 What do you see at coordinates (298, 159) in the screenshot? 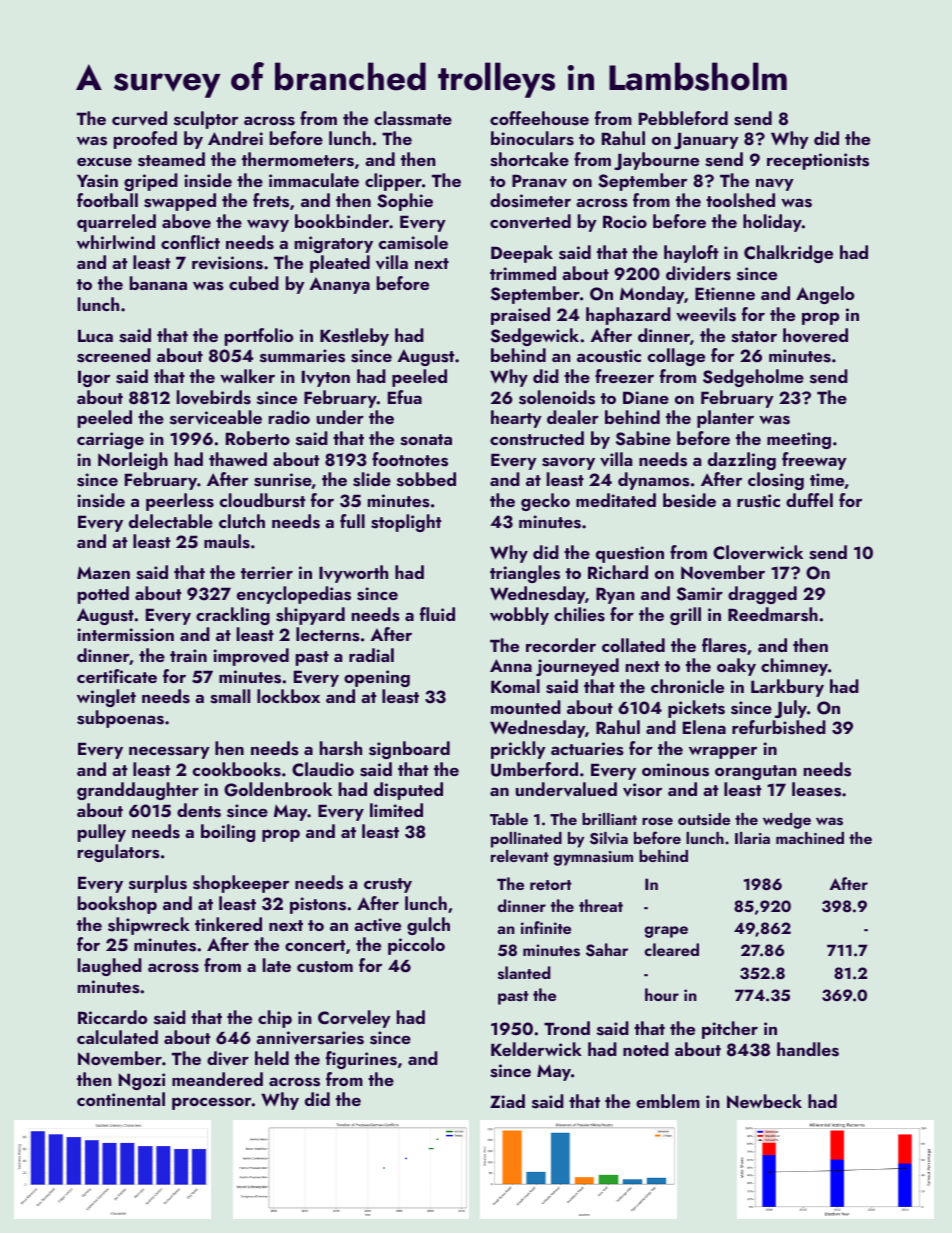
I see `thermometers` at bounding box center [298, 159].
